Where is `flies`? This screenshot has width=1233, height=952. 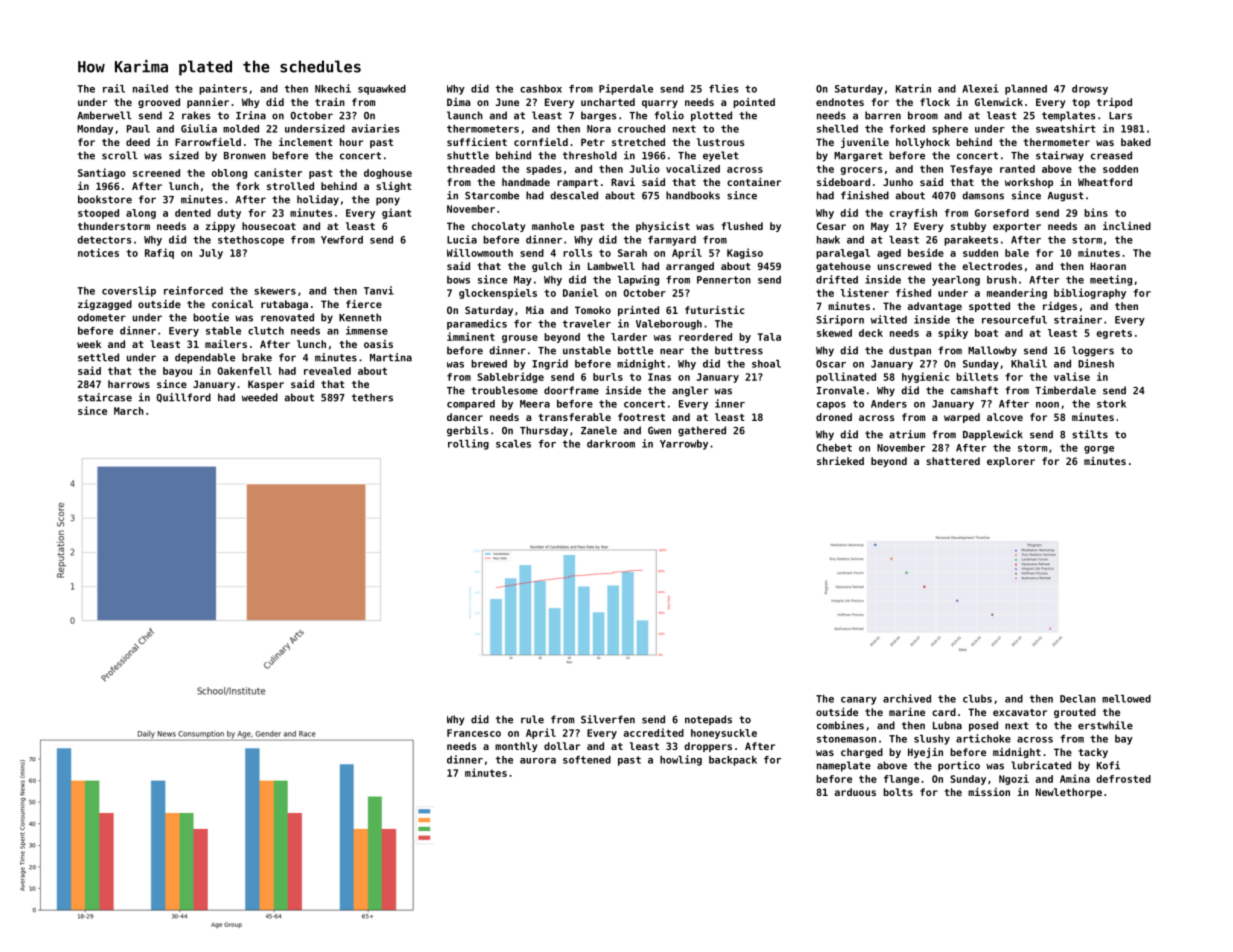
flies is located at coordinates (723, 88).
